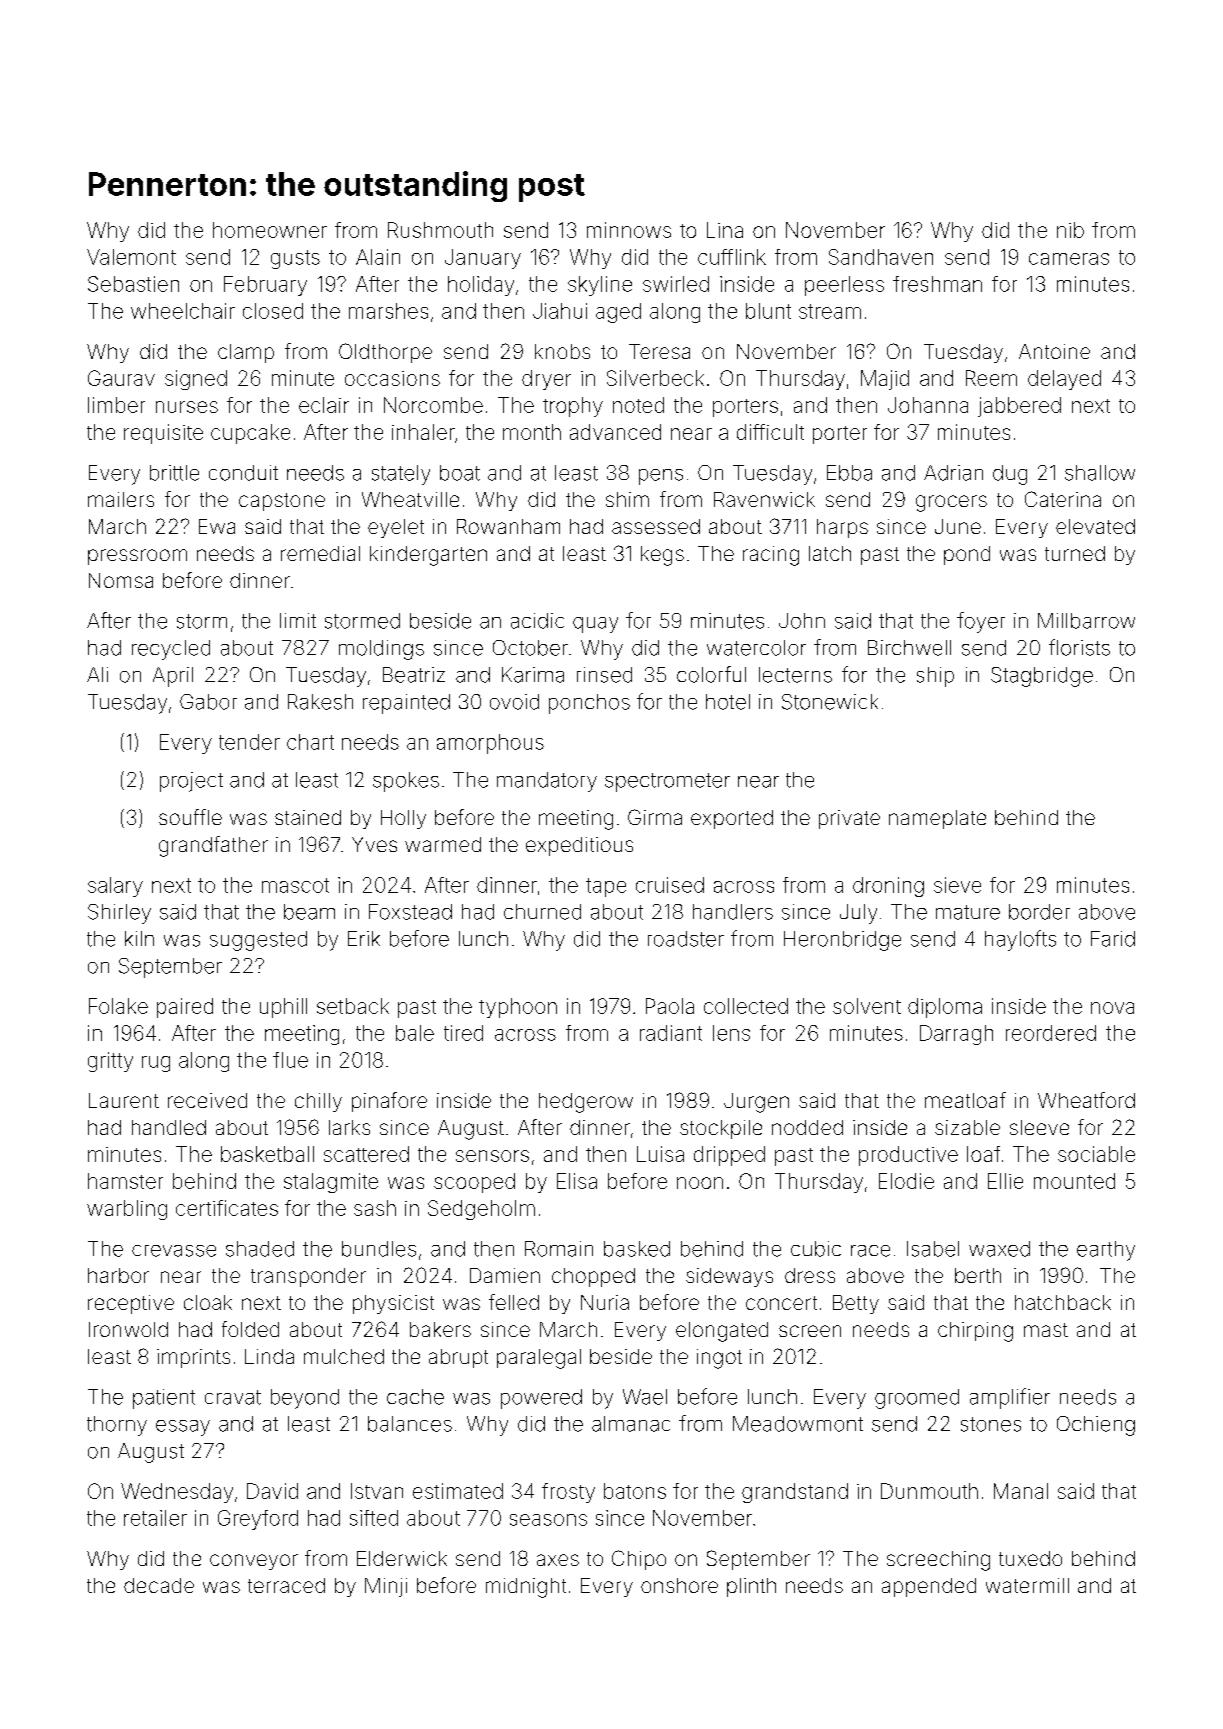 The width and height of the document is (1223, 1729). What do you see at coordinates (118, 1006) in the document?
I see `Folake` at bounding box center [118, 1006].
